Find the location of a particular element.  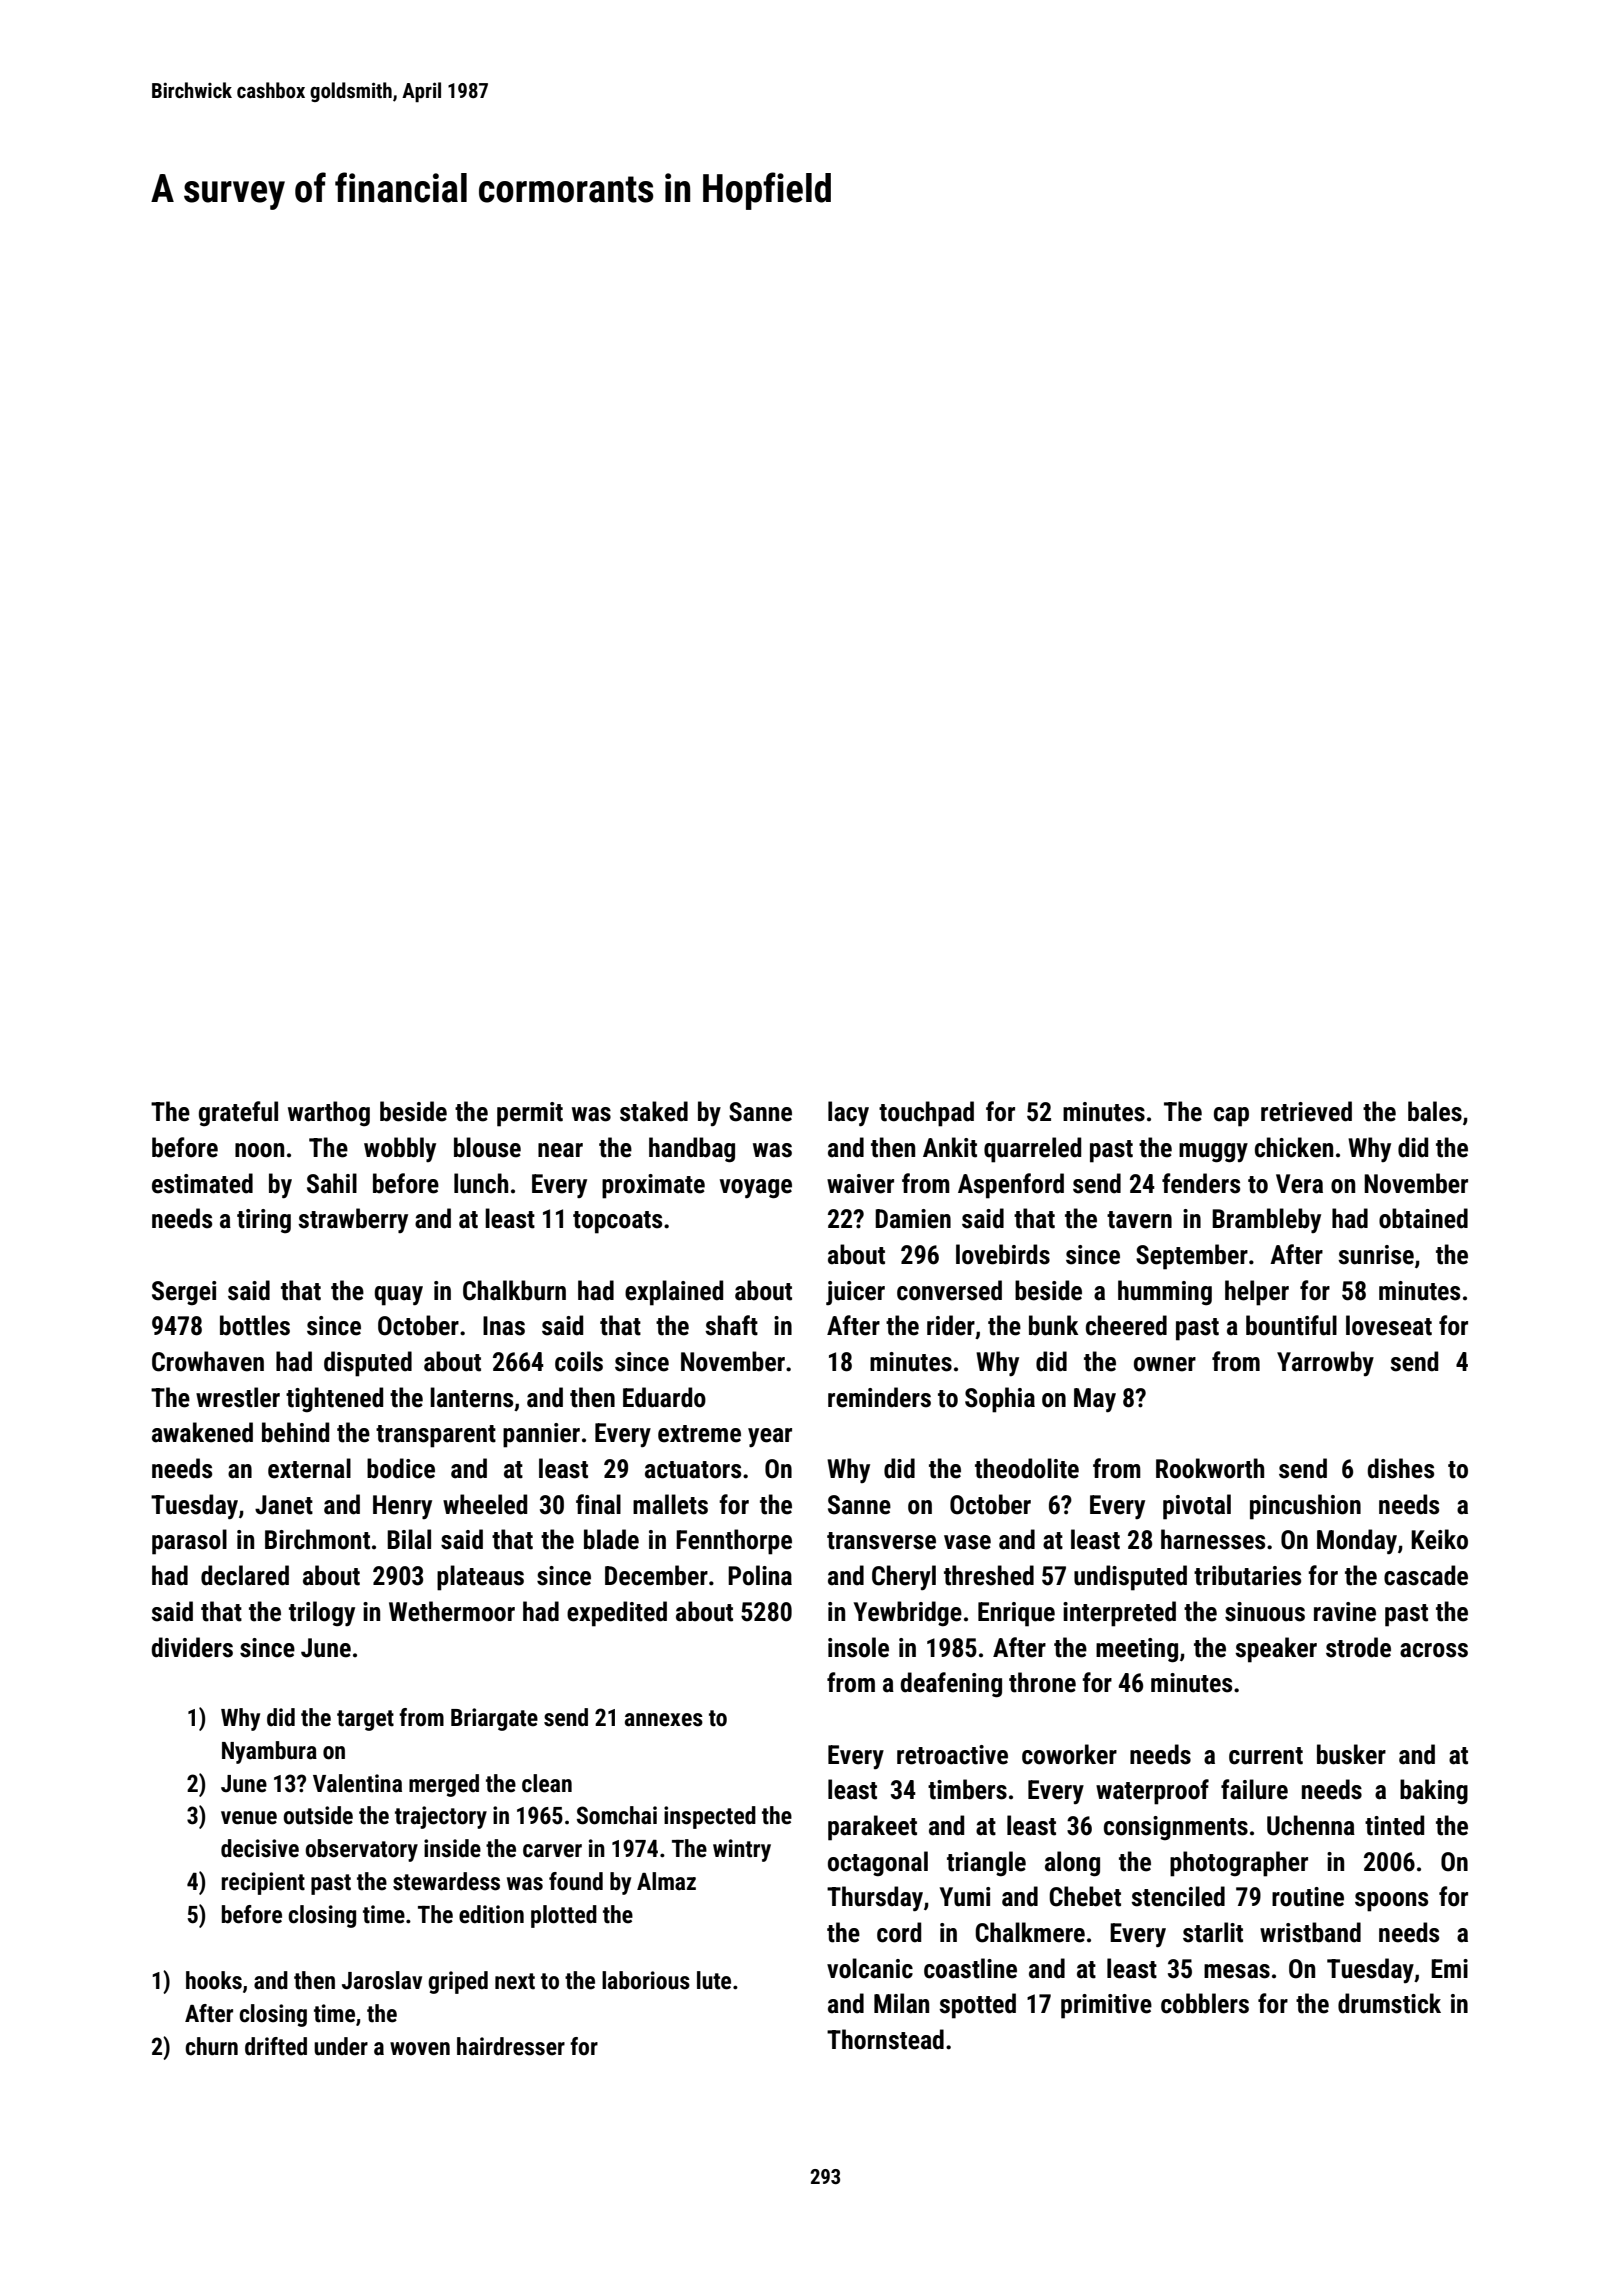

retrieved is located at coordinates (1306, 1111).
